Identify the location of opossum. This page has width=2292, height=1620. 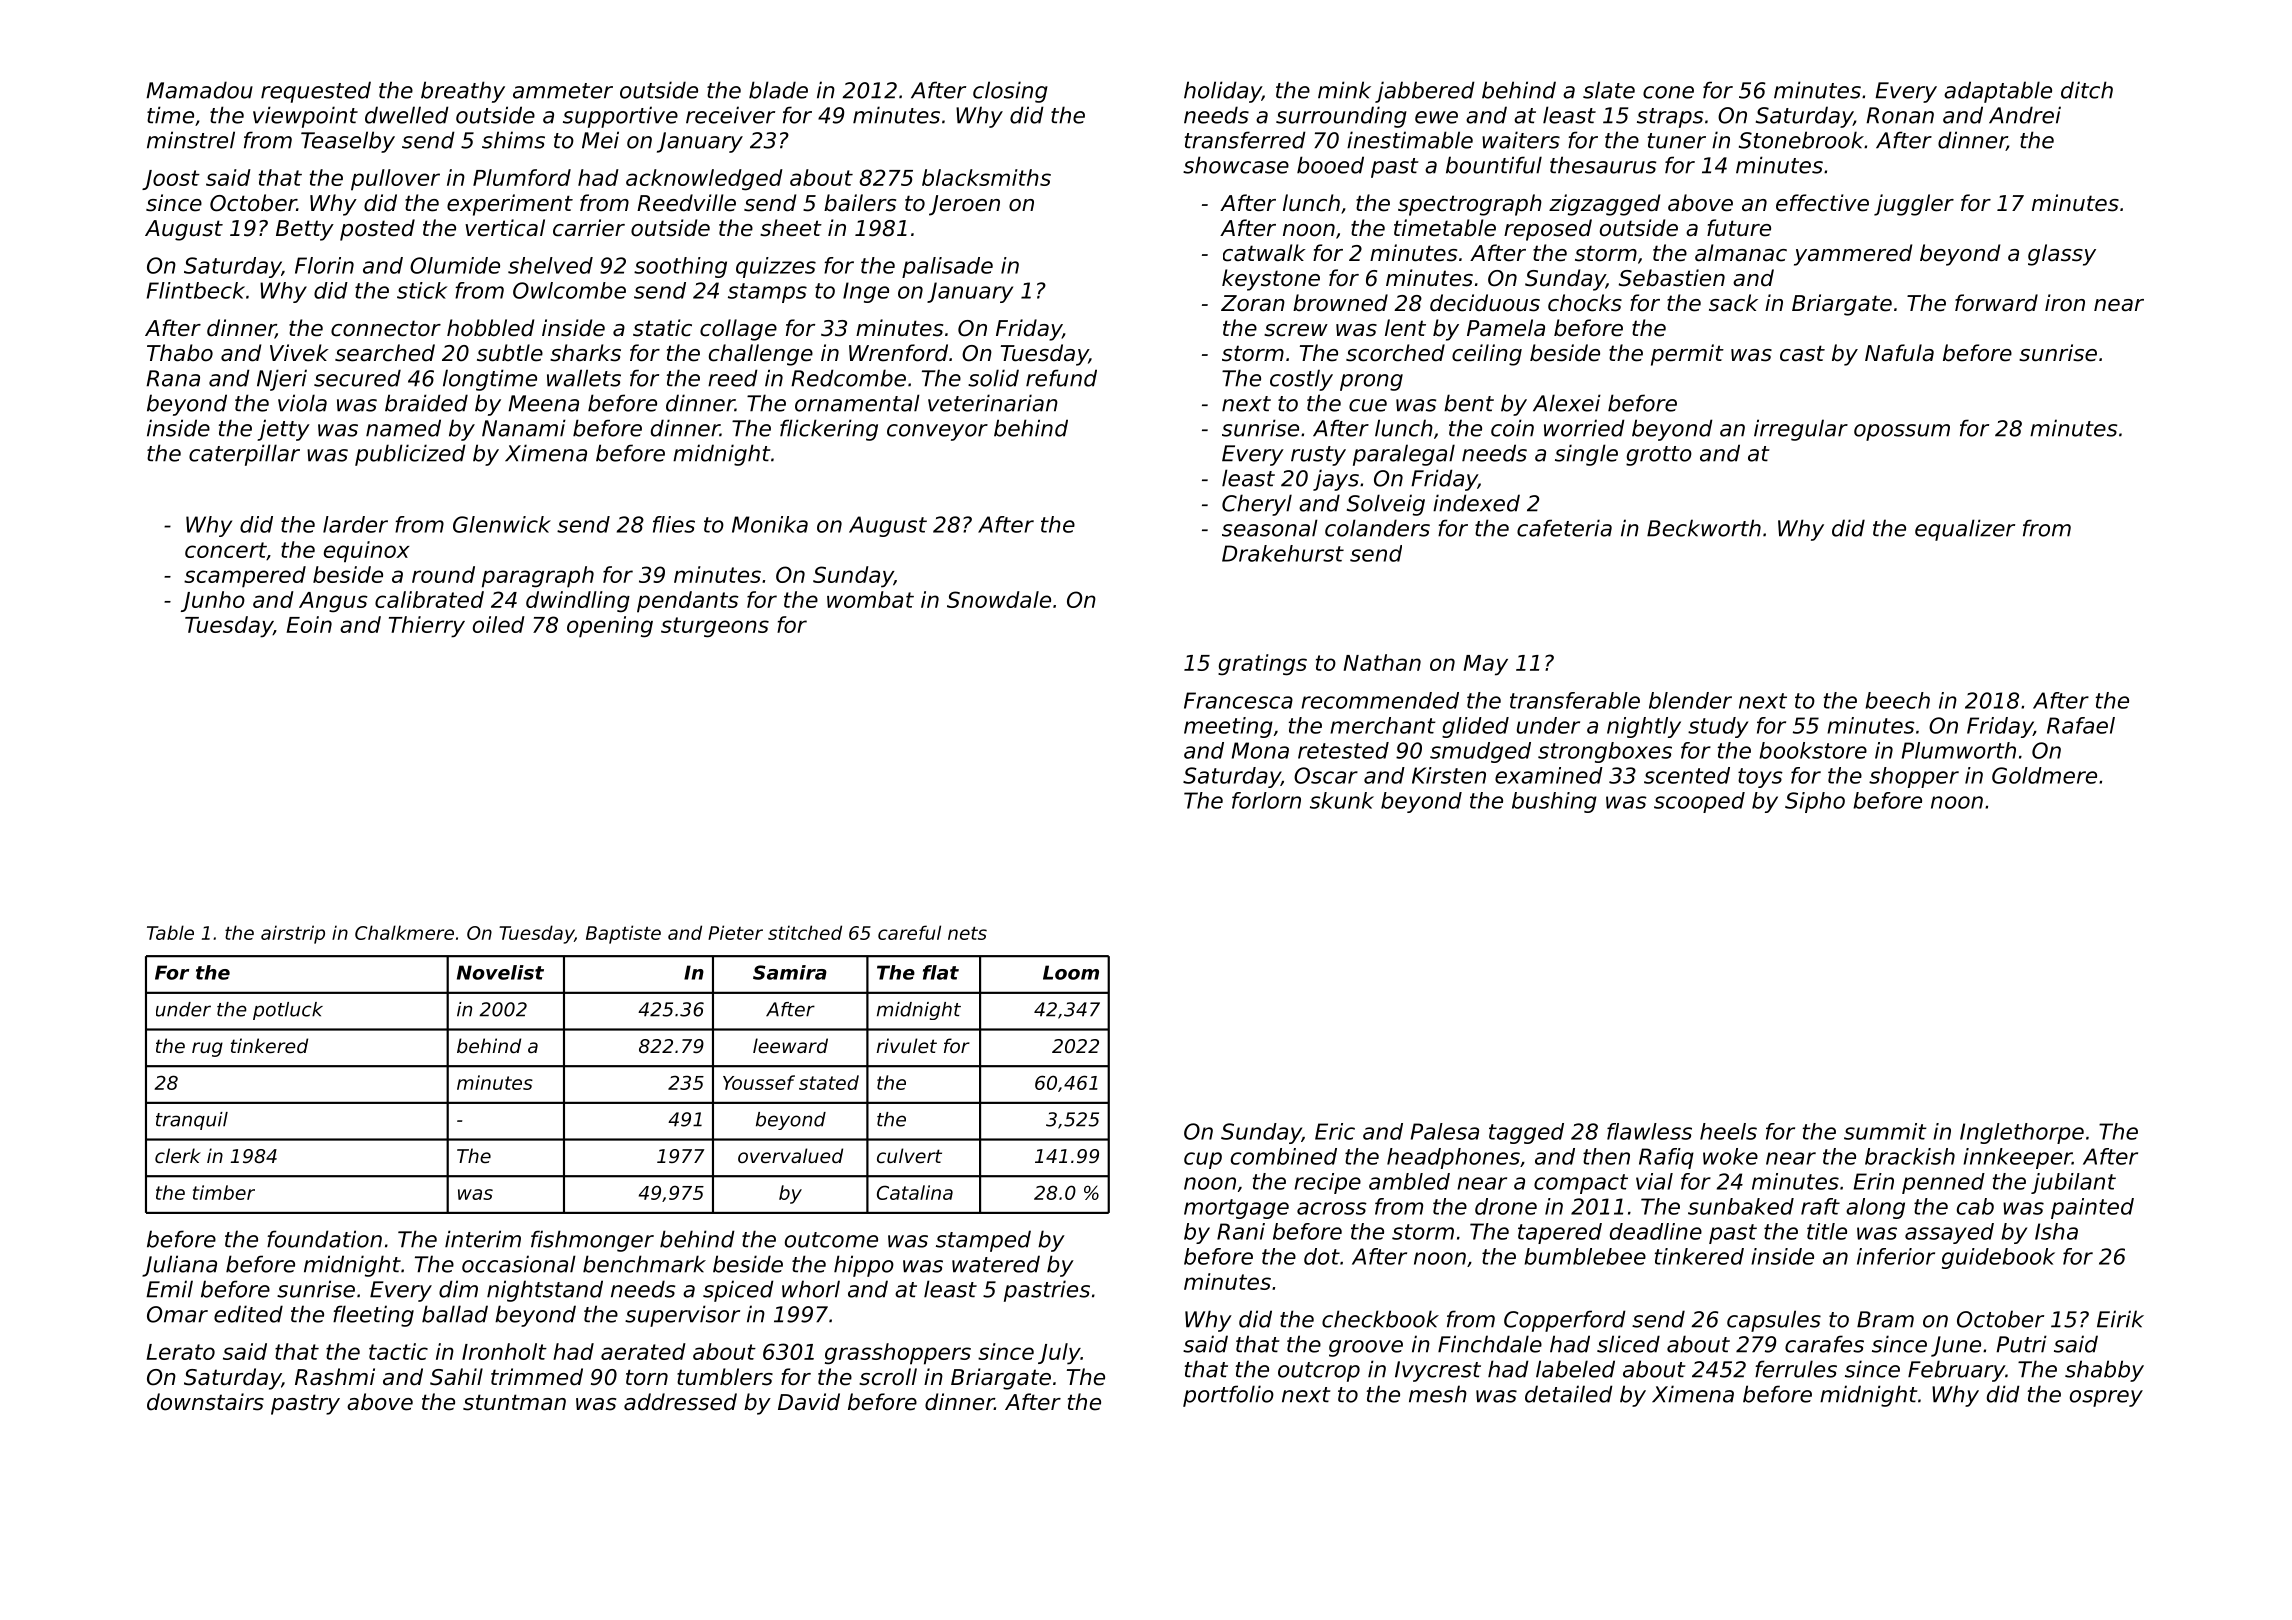
(1902, 432).
